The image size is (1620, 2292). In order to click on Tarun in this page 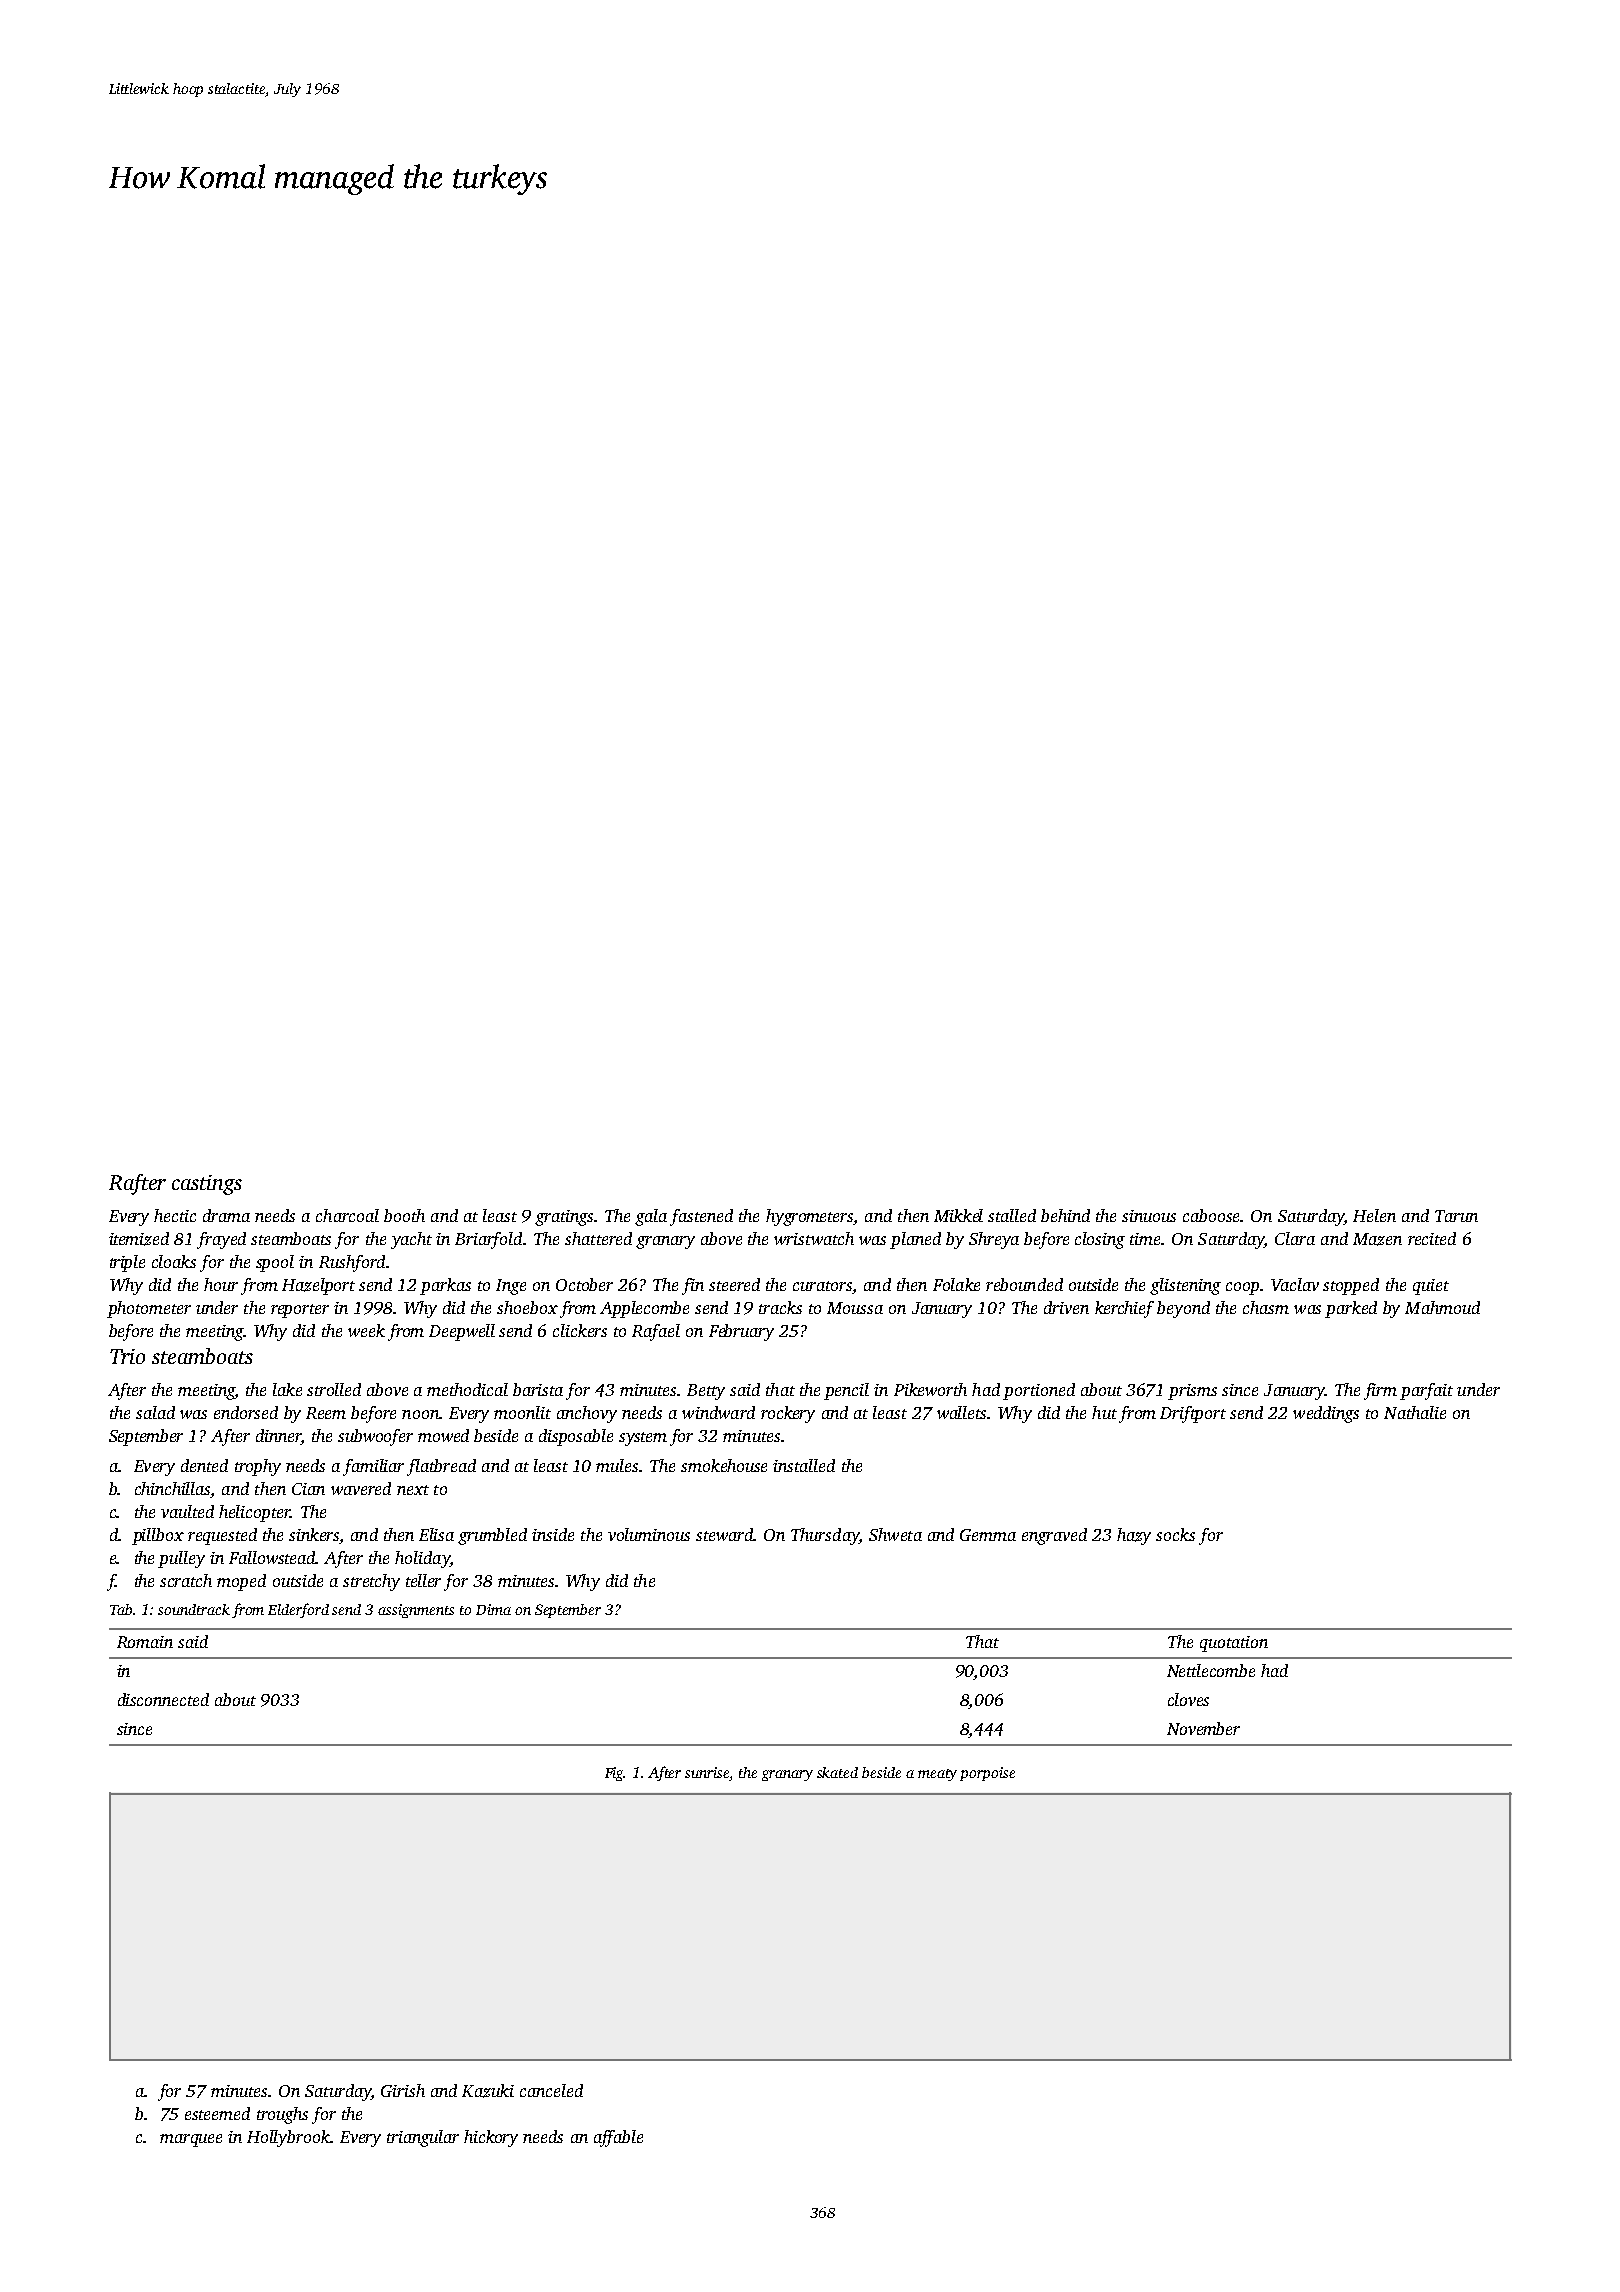, I will do `click(1456, 1216)`.
